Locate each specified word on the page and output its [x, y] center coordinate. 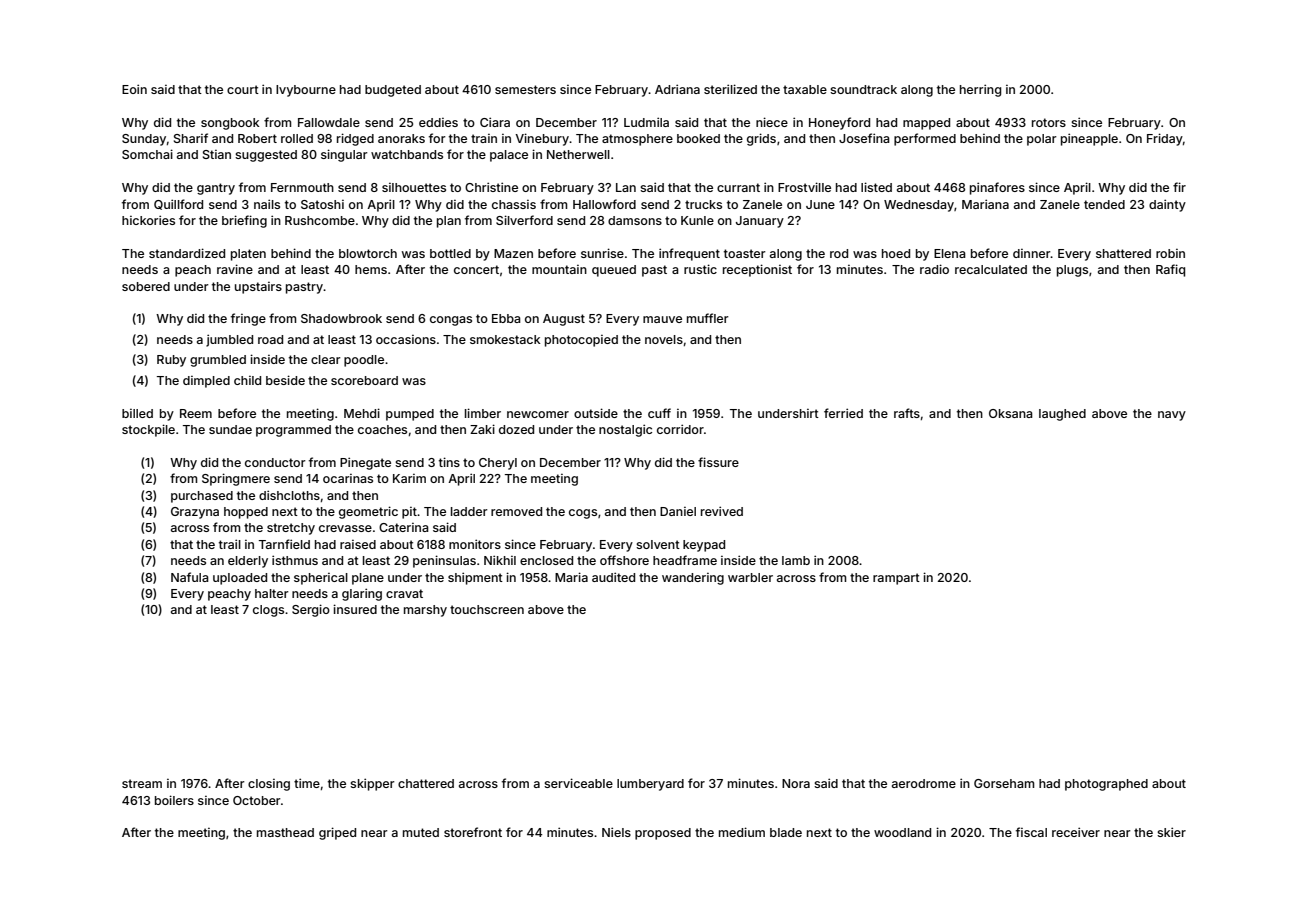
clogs [268, 611]
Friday [1165, 139]
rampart [896, 579]
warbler [750, 577]
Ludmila [646, 122]
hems [371, 269]
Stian [217, 154]
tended [1104, 204]
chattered [426, 783]
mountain [559, 269]
